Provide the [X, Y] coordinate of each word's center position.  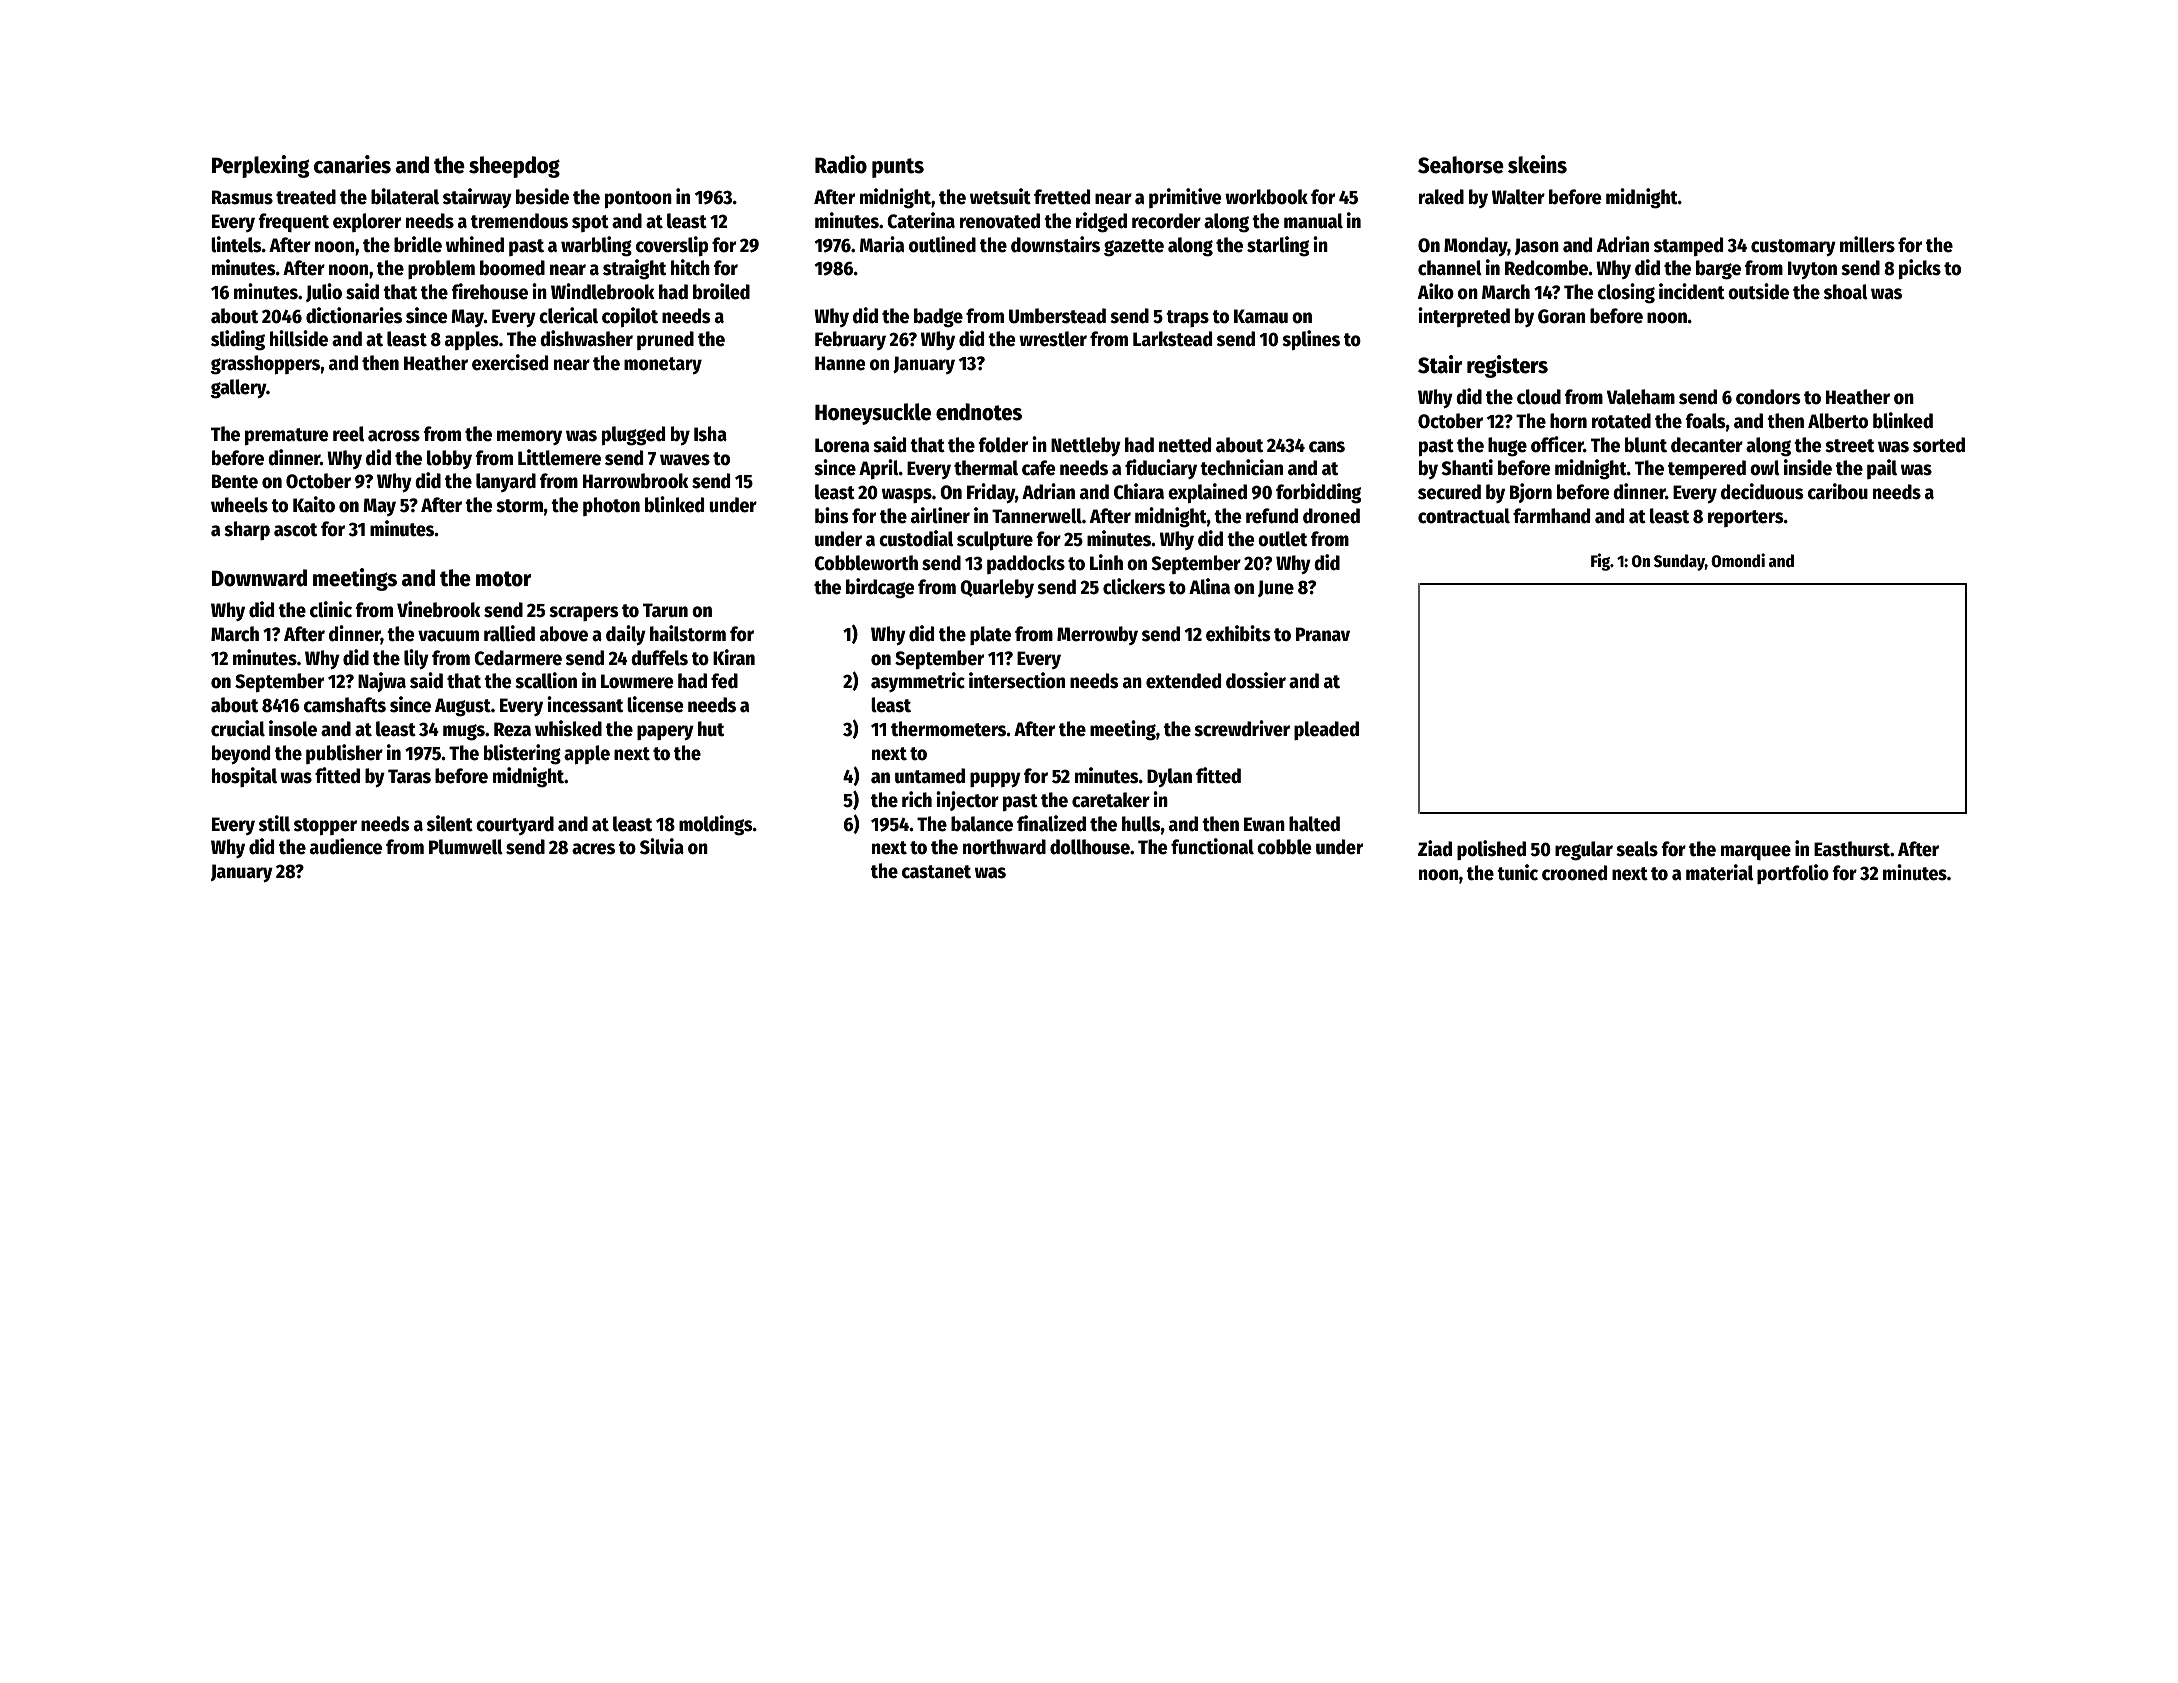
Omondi [1738, 560]
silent [450, 823]
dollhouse [1090, 847]
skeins [1537, 164]
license [655, 704]
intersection [1017, 680]
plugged [633, 436]
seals [1637, 849]
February [850, 340]
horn [1568, 421]
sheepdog [514, 167]
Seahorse [1461, 165]
